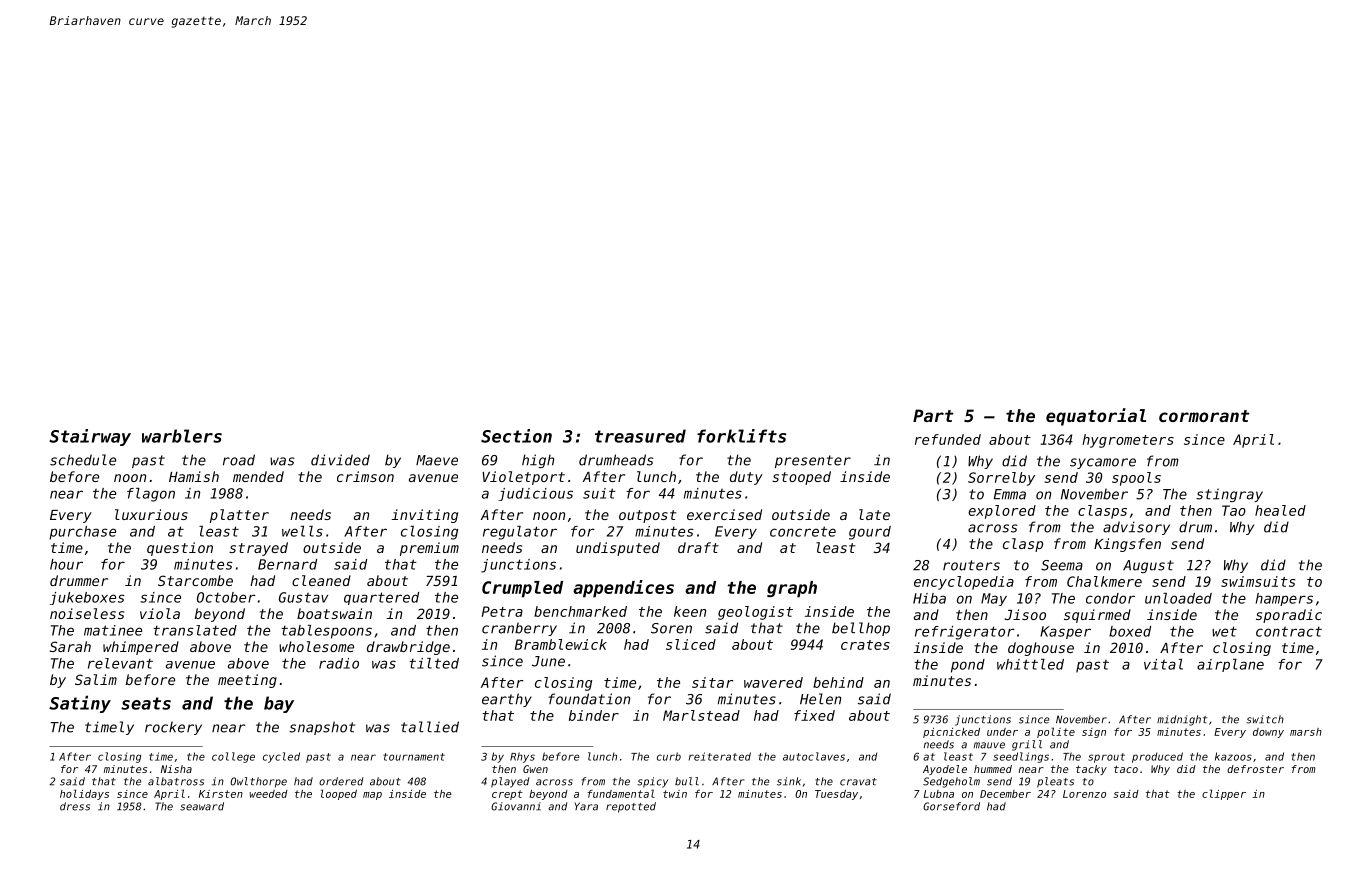 The width and height of the image is (1372, 887). What do you see at coordinates (176, 769) in the image?
I see `Nisha` at bounding box center [176, 769].
